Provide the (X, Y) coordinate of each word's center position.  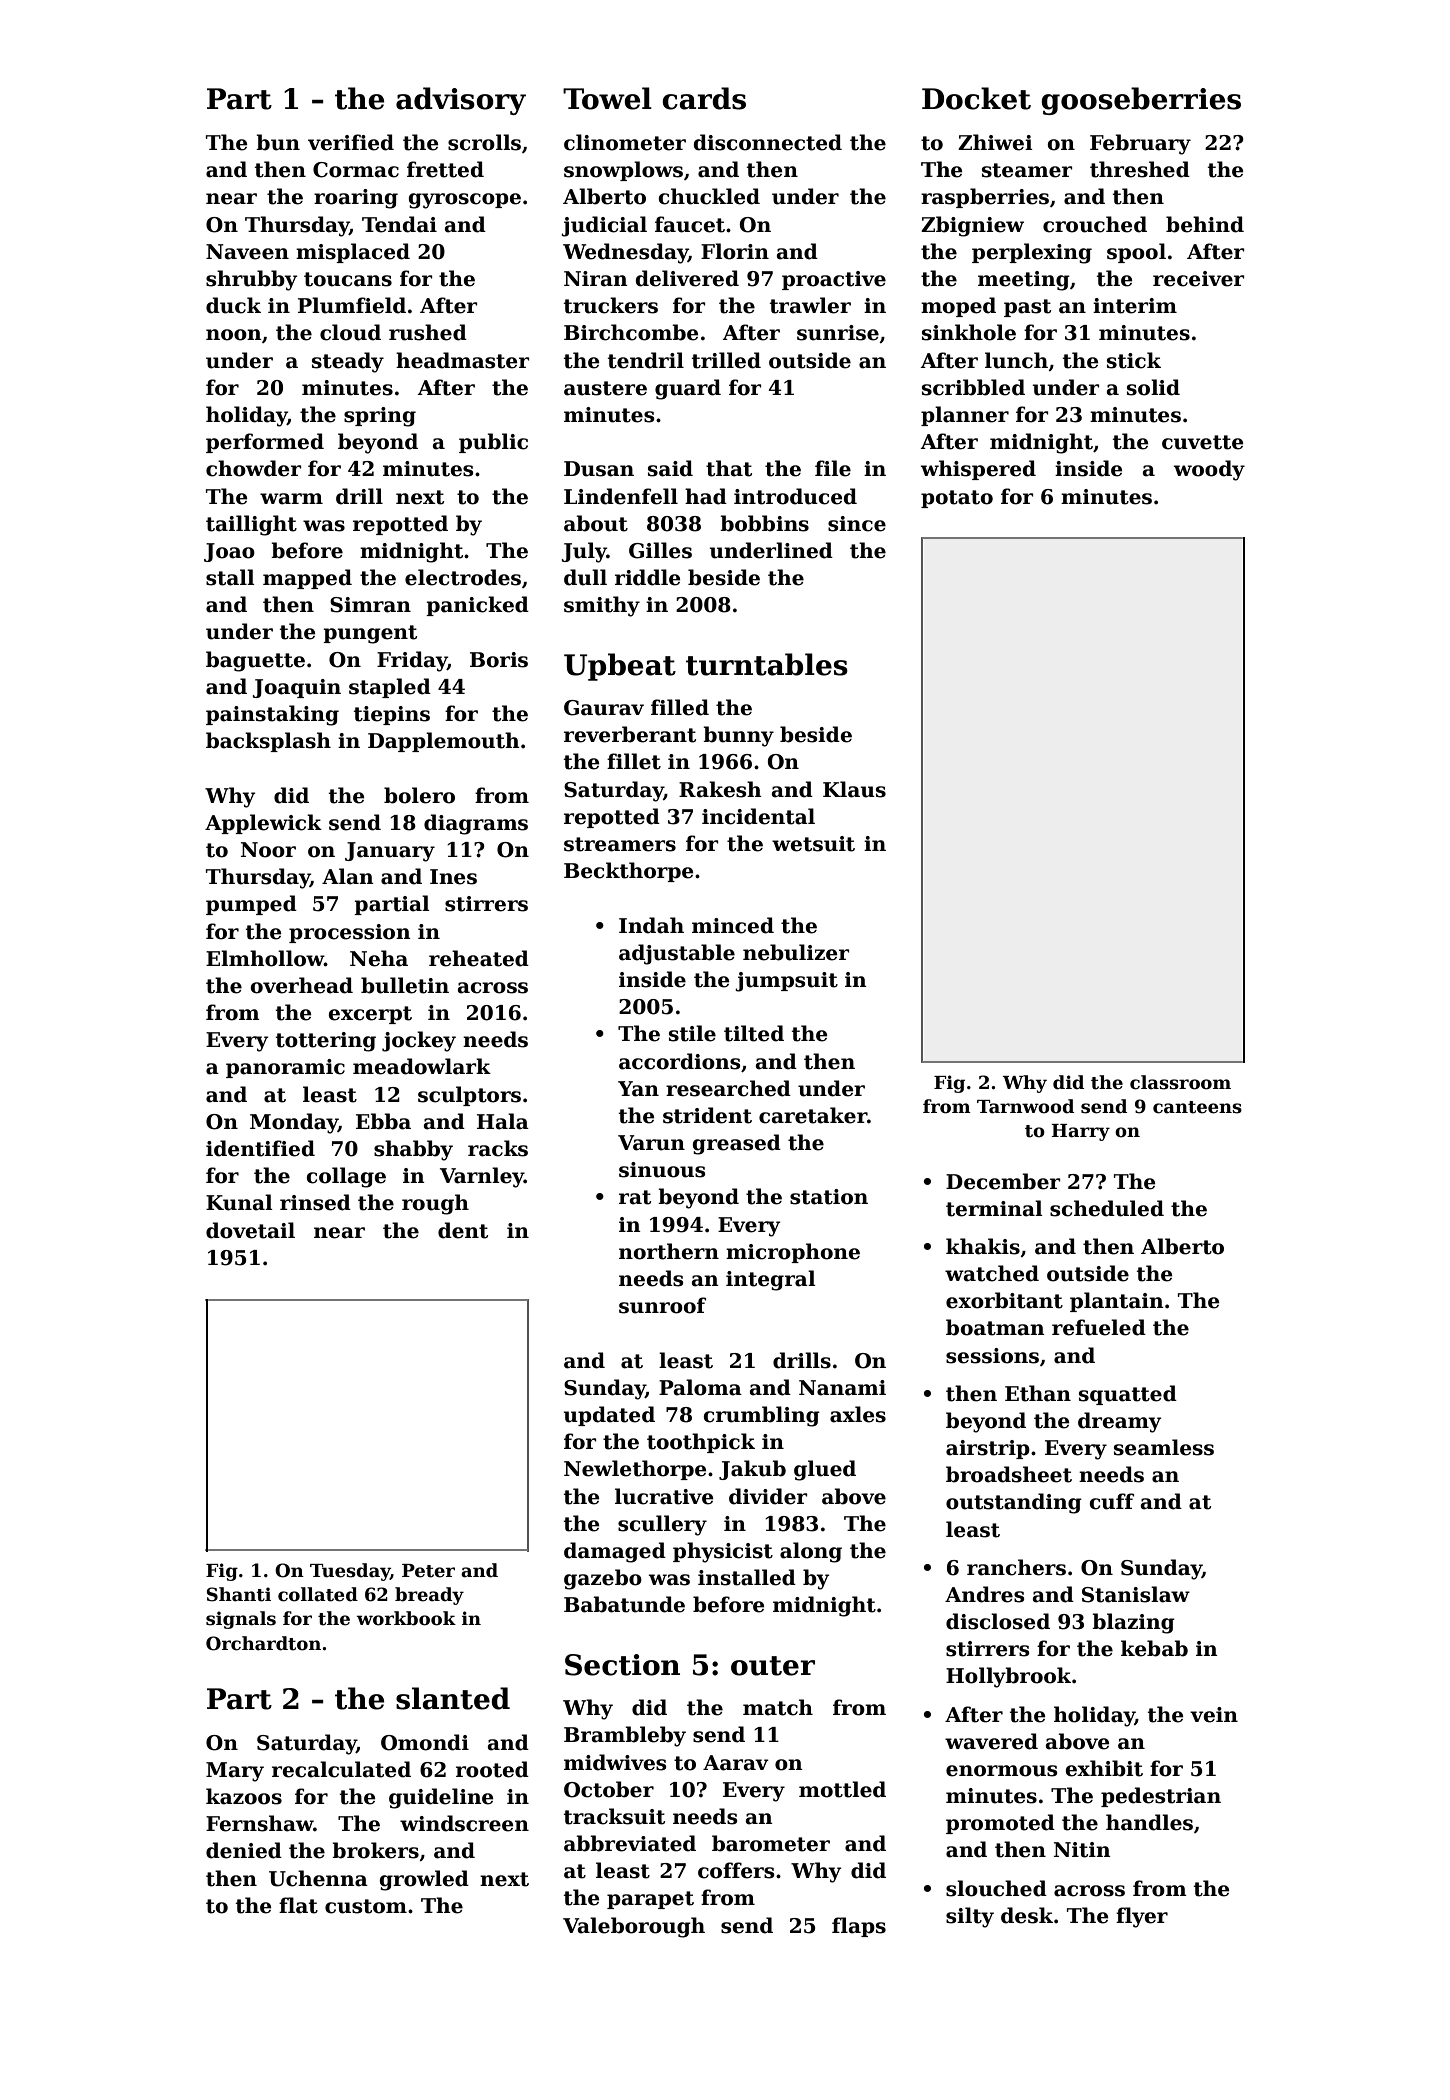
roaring (356, 199)
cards (704, 98)
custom (366, 1906)
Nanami (842, 1388)
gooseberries (1141, 101)
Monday (294, 1123)
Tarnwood (1025, 1106)
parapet (650, 1900)
